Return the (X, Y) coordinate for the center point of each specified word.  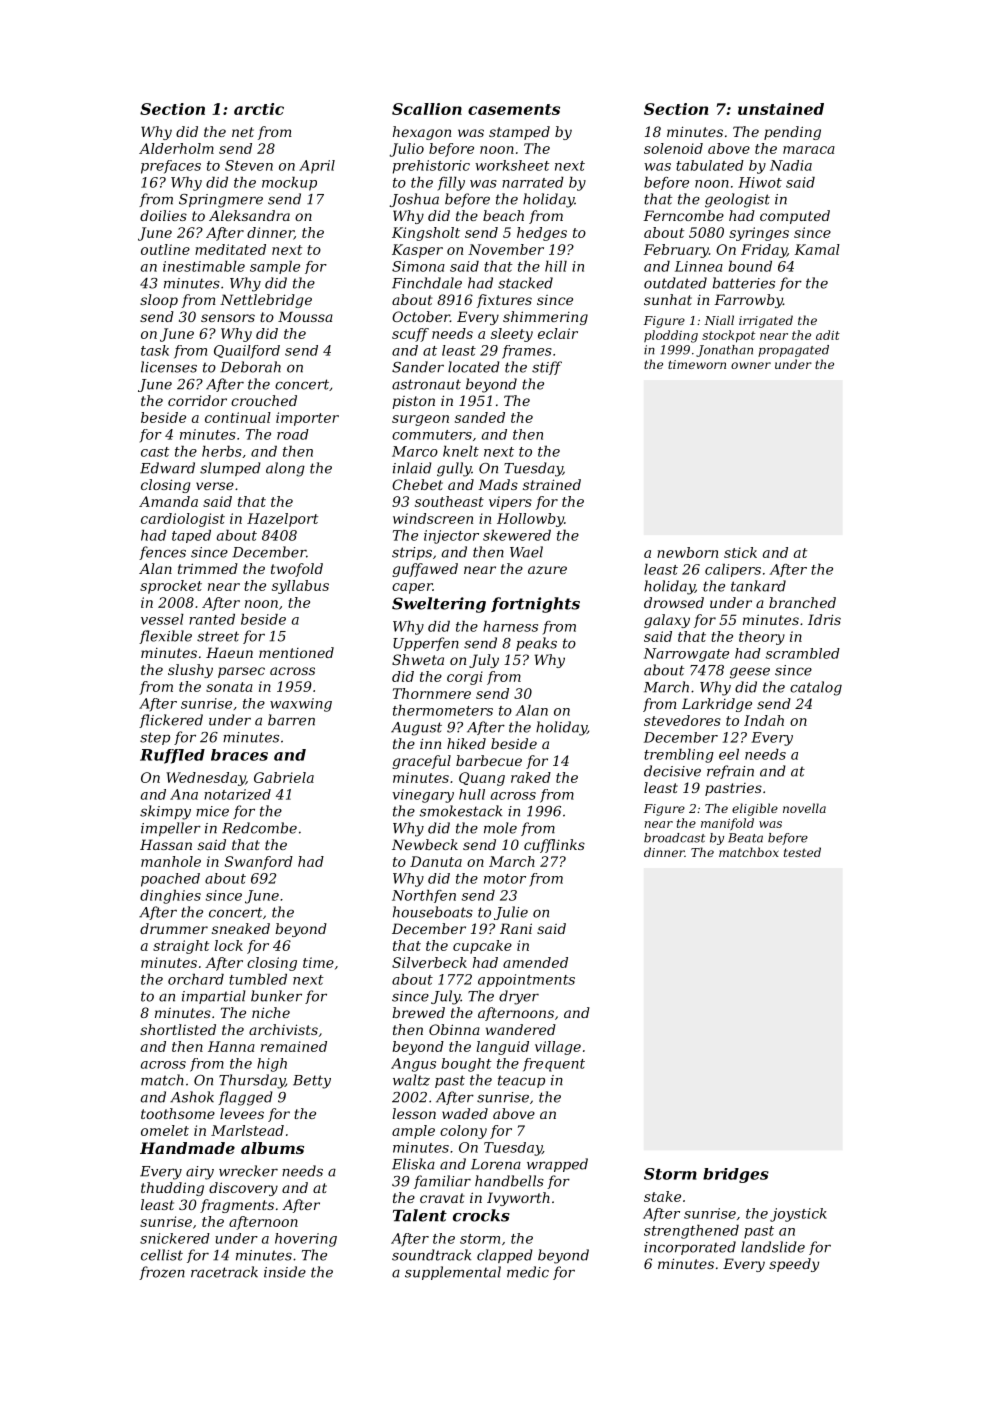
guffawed (425, 570)
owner (751, 365)
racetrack (224, 1272)
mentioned (296, 652)
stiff (547, 368)
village (558, 1048)
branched (802, 602)
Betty (312, 1082)
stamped (519, 133)
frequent (554, 1065)
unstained (781, 109)
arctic (259, 109)
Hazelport (282, 520)
